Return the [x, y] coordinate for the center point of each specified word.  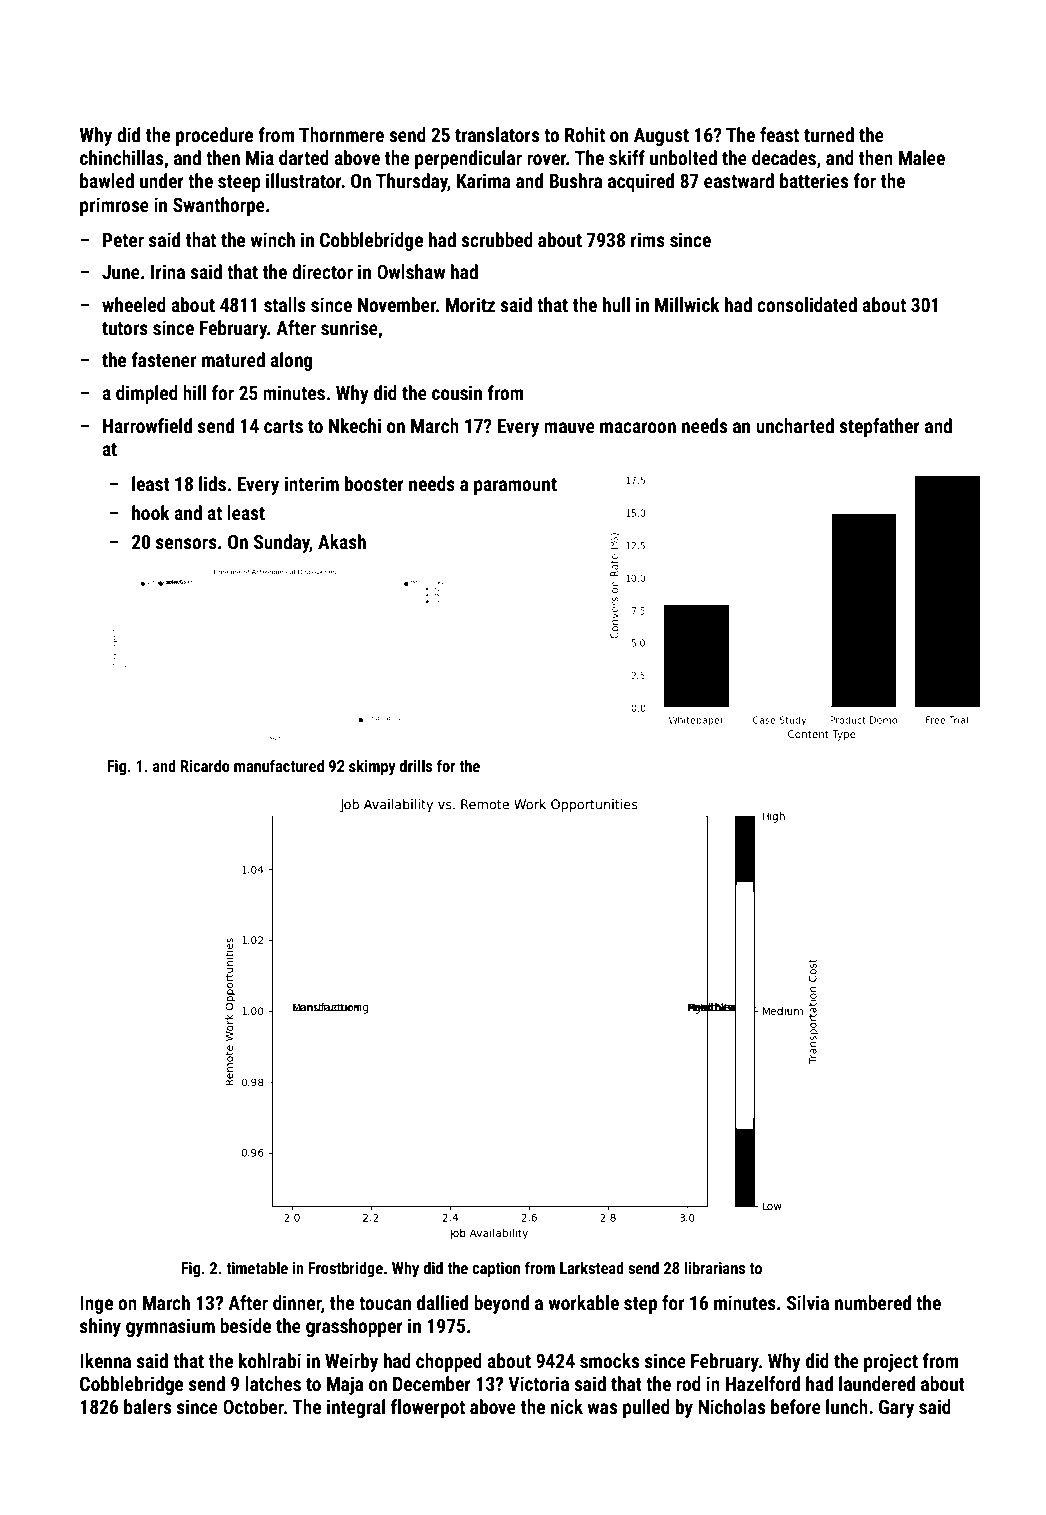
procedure [214, 136]
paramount [515, 486]
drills [416, 765]
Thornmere [341, 134]
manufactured [279, 765]
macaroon [638, 427]
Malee [922, 157]
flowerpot [428, 1408]
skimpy [372, 767]
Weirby [351, 1362]
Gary [896, 1408]
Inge [96, 1305]
